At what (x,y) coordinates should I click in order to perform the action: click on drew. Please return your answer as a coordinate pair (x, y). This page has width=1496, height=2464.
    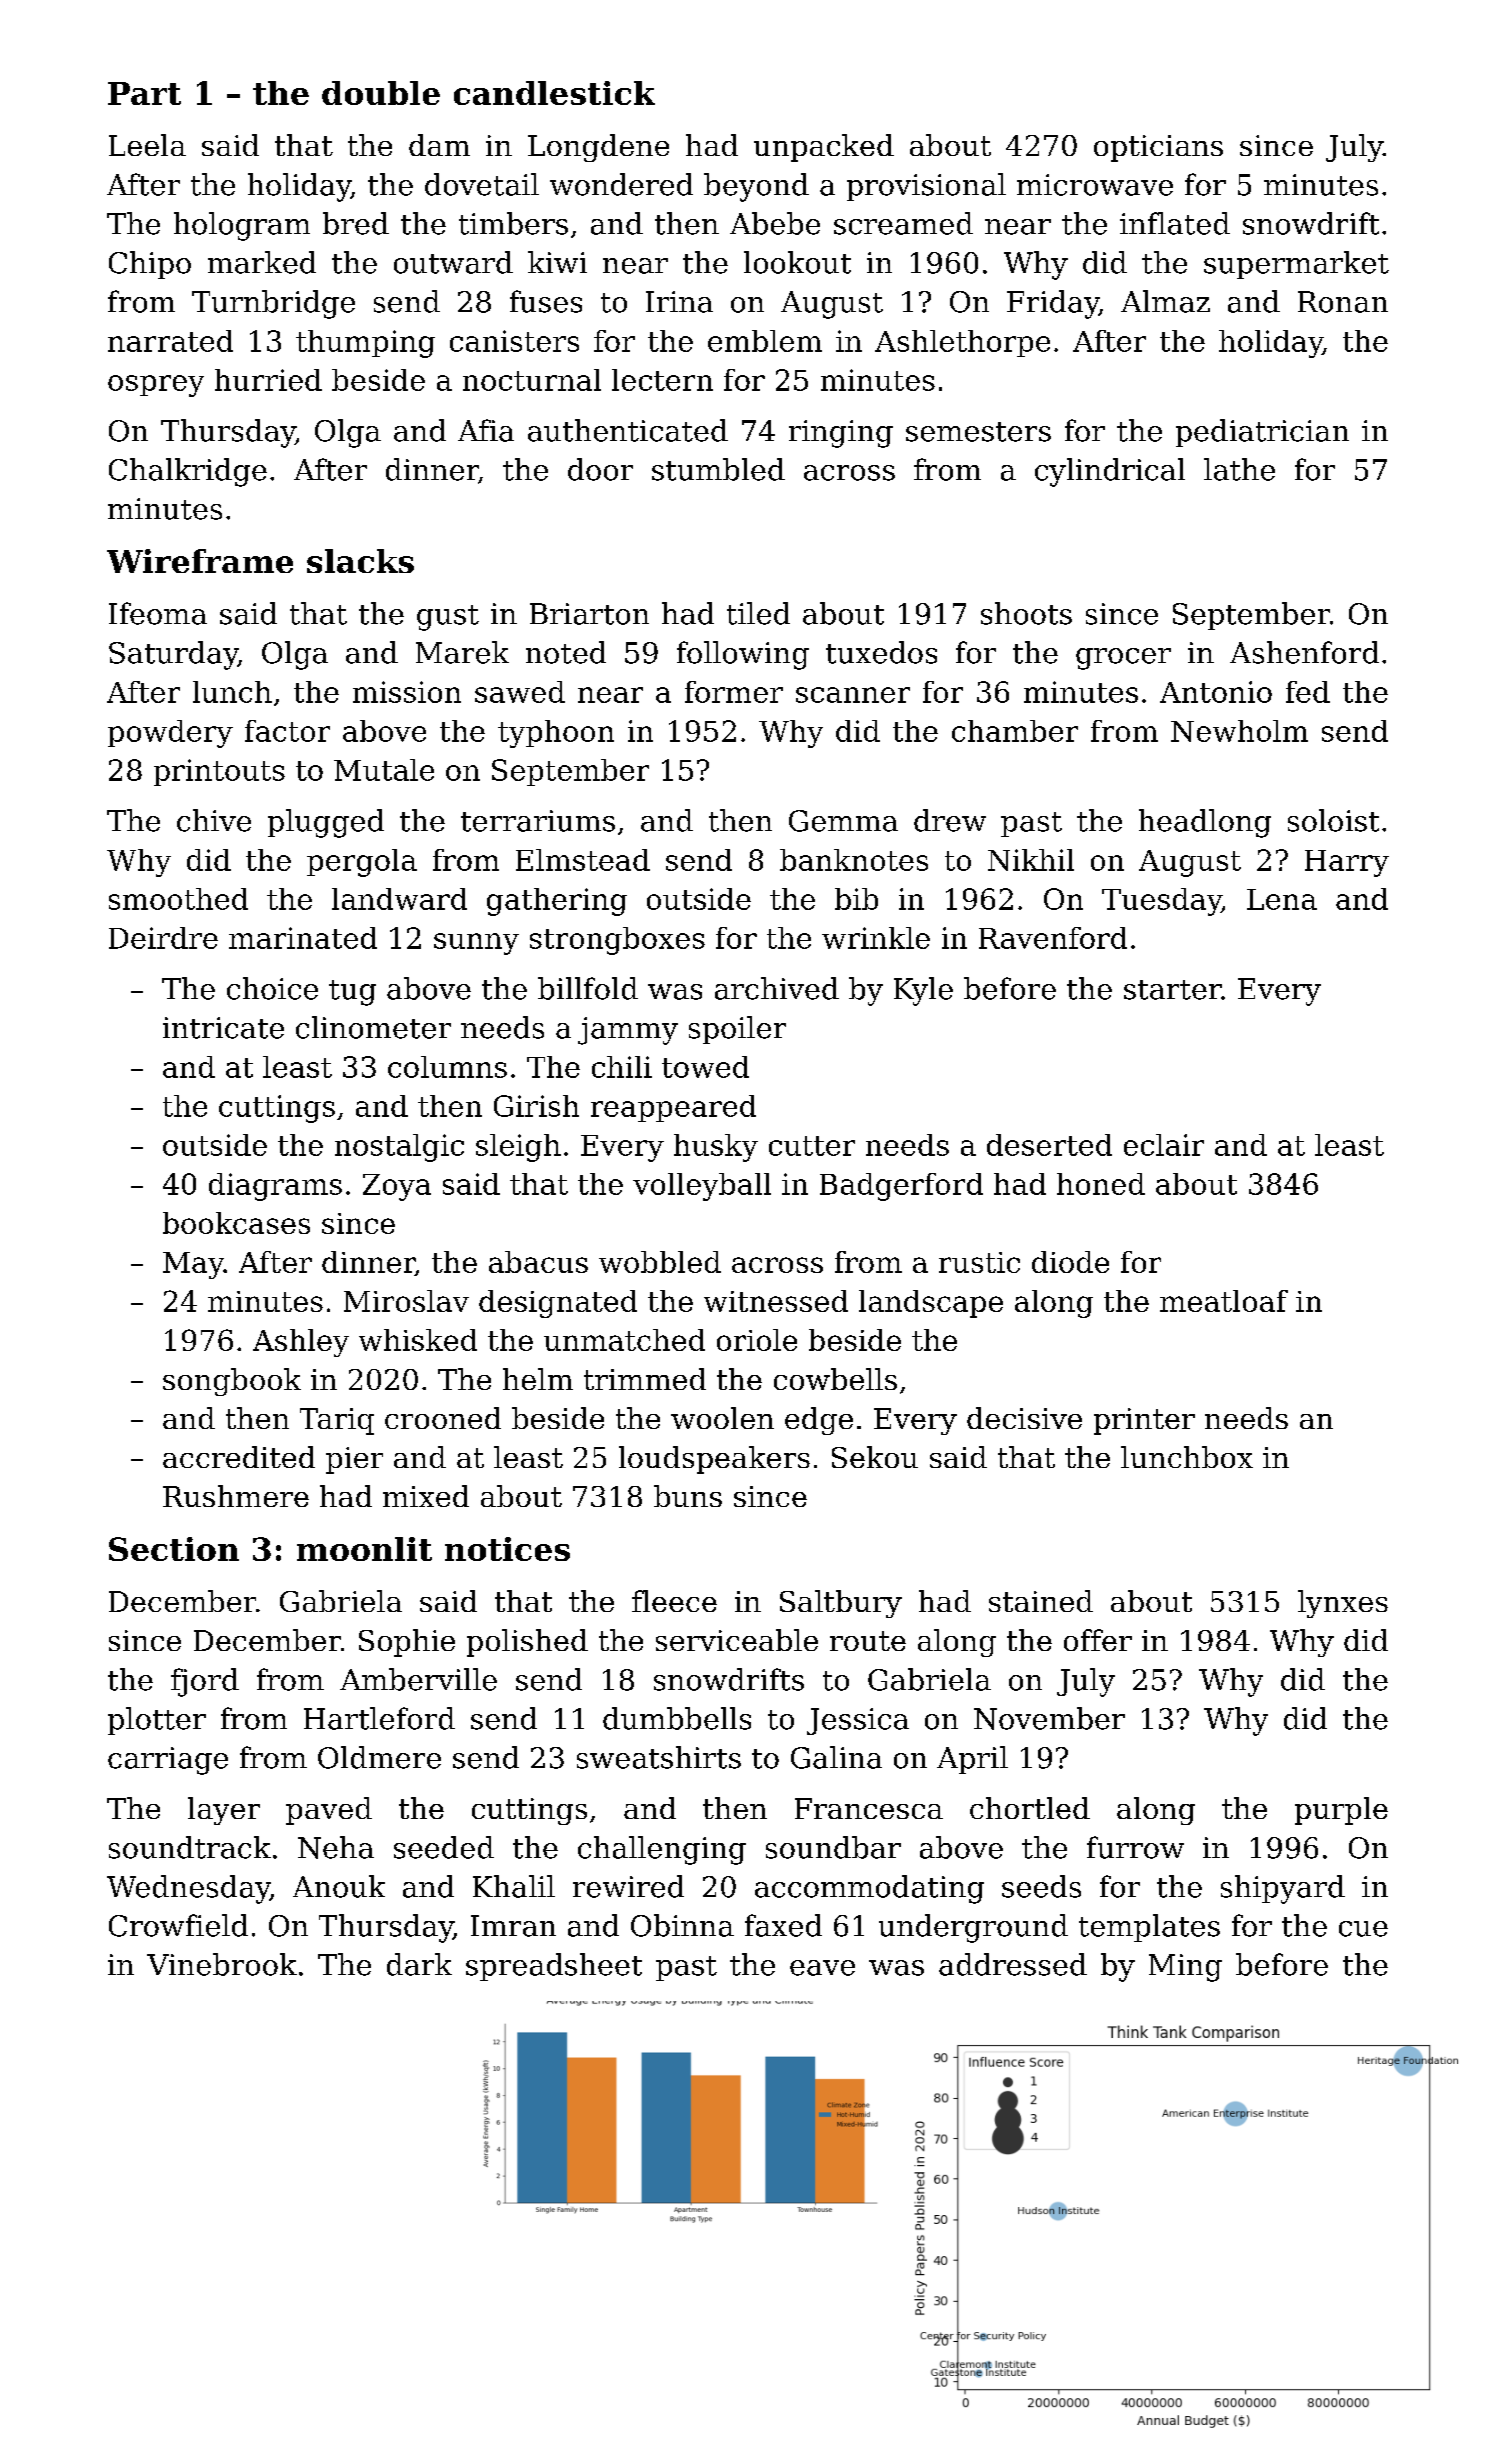
    Looking at the image, I should click on (950, 820).
